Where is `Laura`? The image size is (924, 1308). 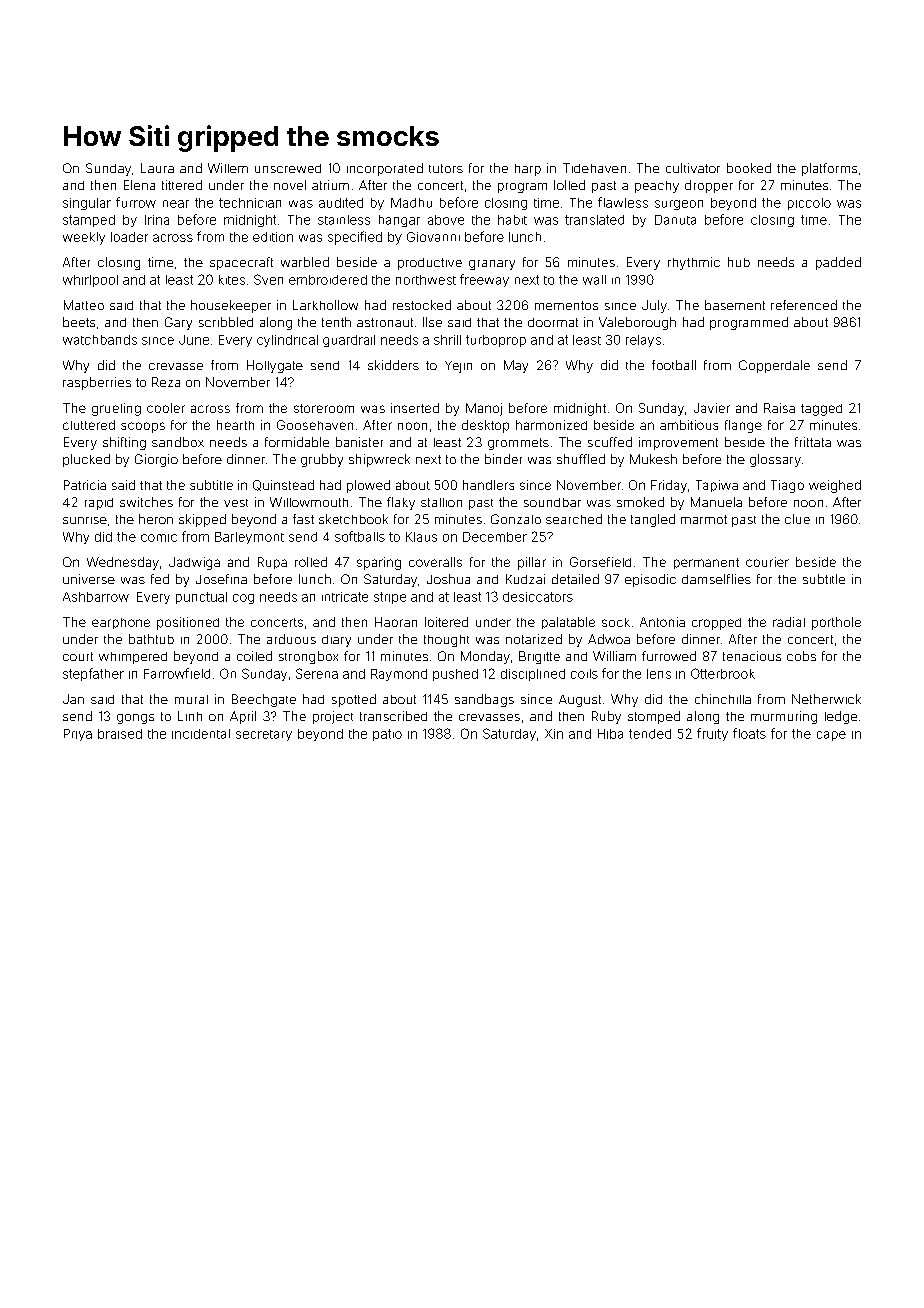
Laura is located at coordinates (157, 168).
